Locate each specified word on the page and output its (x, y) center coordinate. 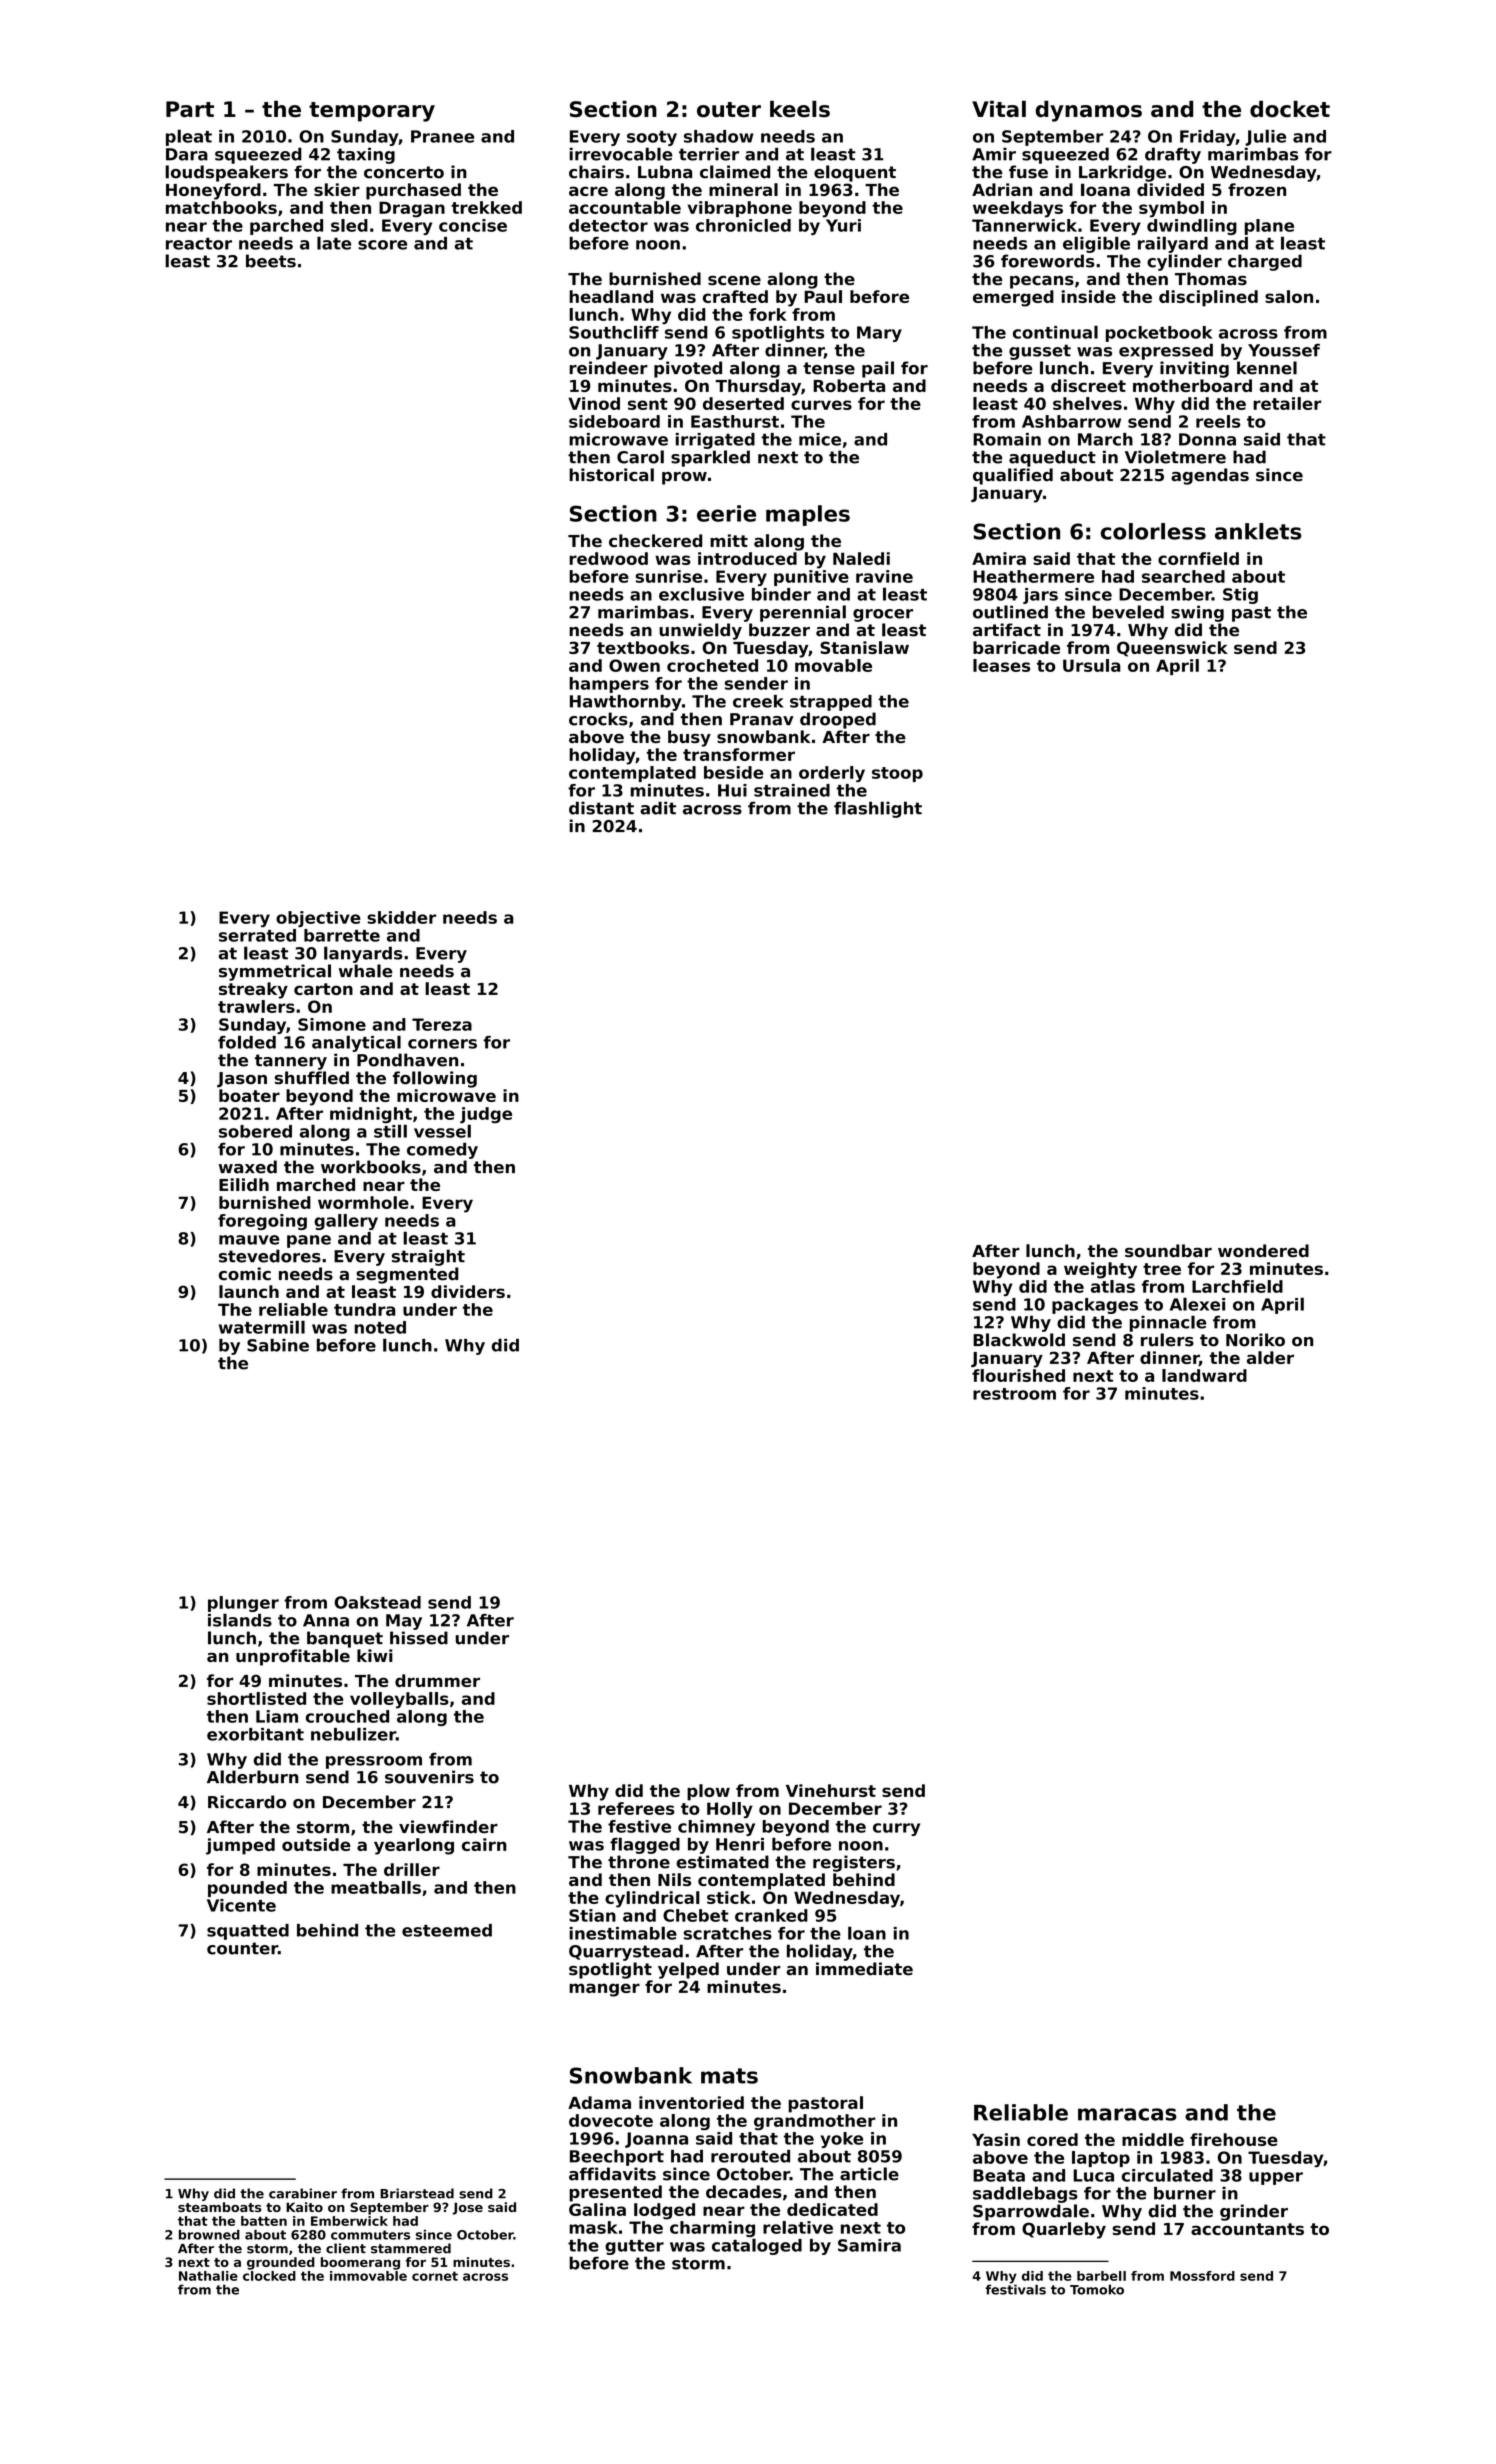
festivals (1015, 2289)
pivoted (688, 369)
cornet (435, 2276)
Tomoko (1097, 2289)
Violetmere (1175, 457)
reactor (199, 244)
